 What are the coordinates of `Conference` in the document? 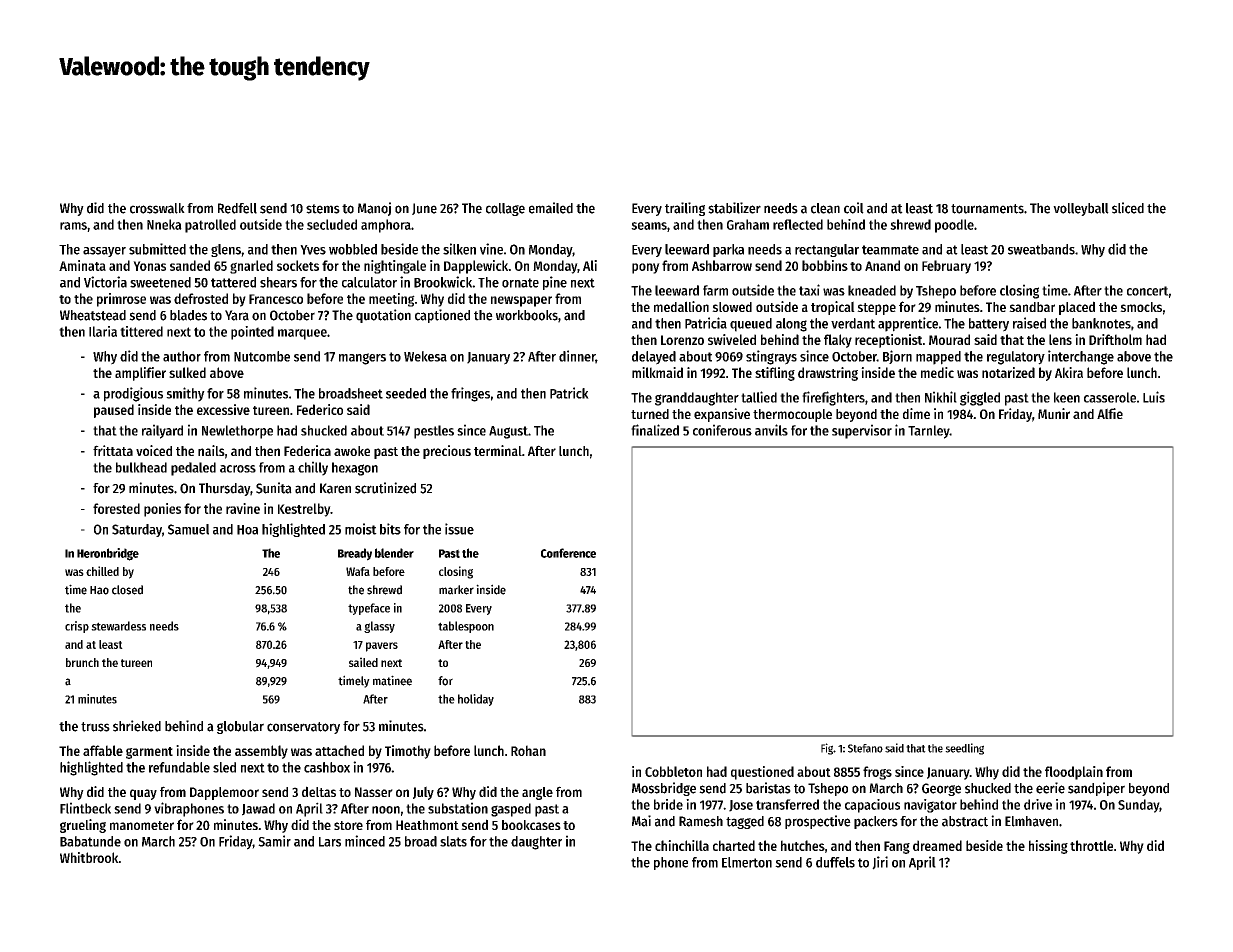 It's located at (568, 553).
